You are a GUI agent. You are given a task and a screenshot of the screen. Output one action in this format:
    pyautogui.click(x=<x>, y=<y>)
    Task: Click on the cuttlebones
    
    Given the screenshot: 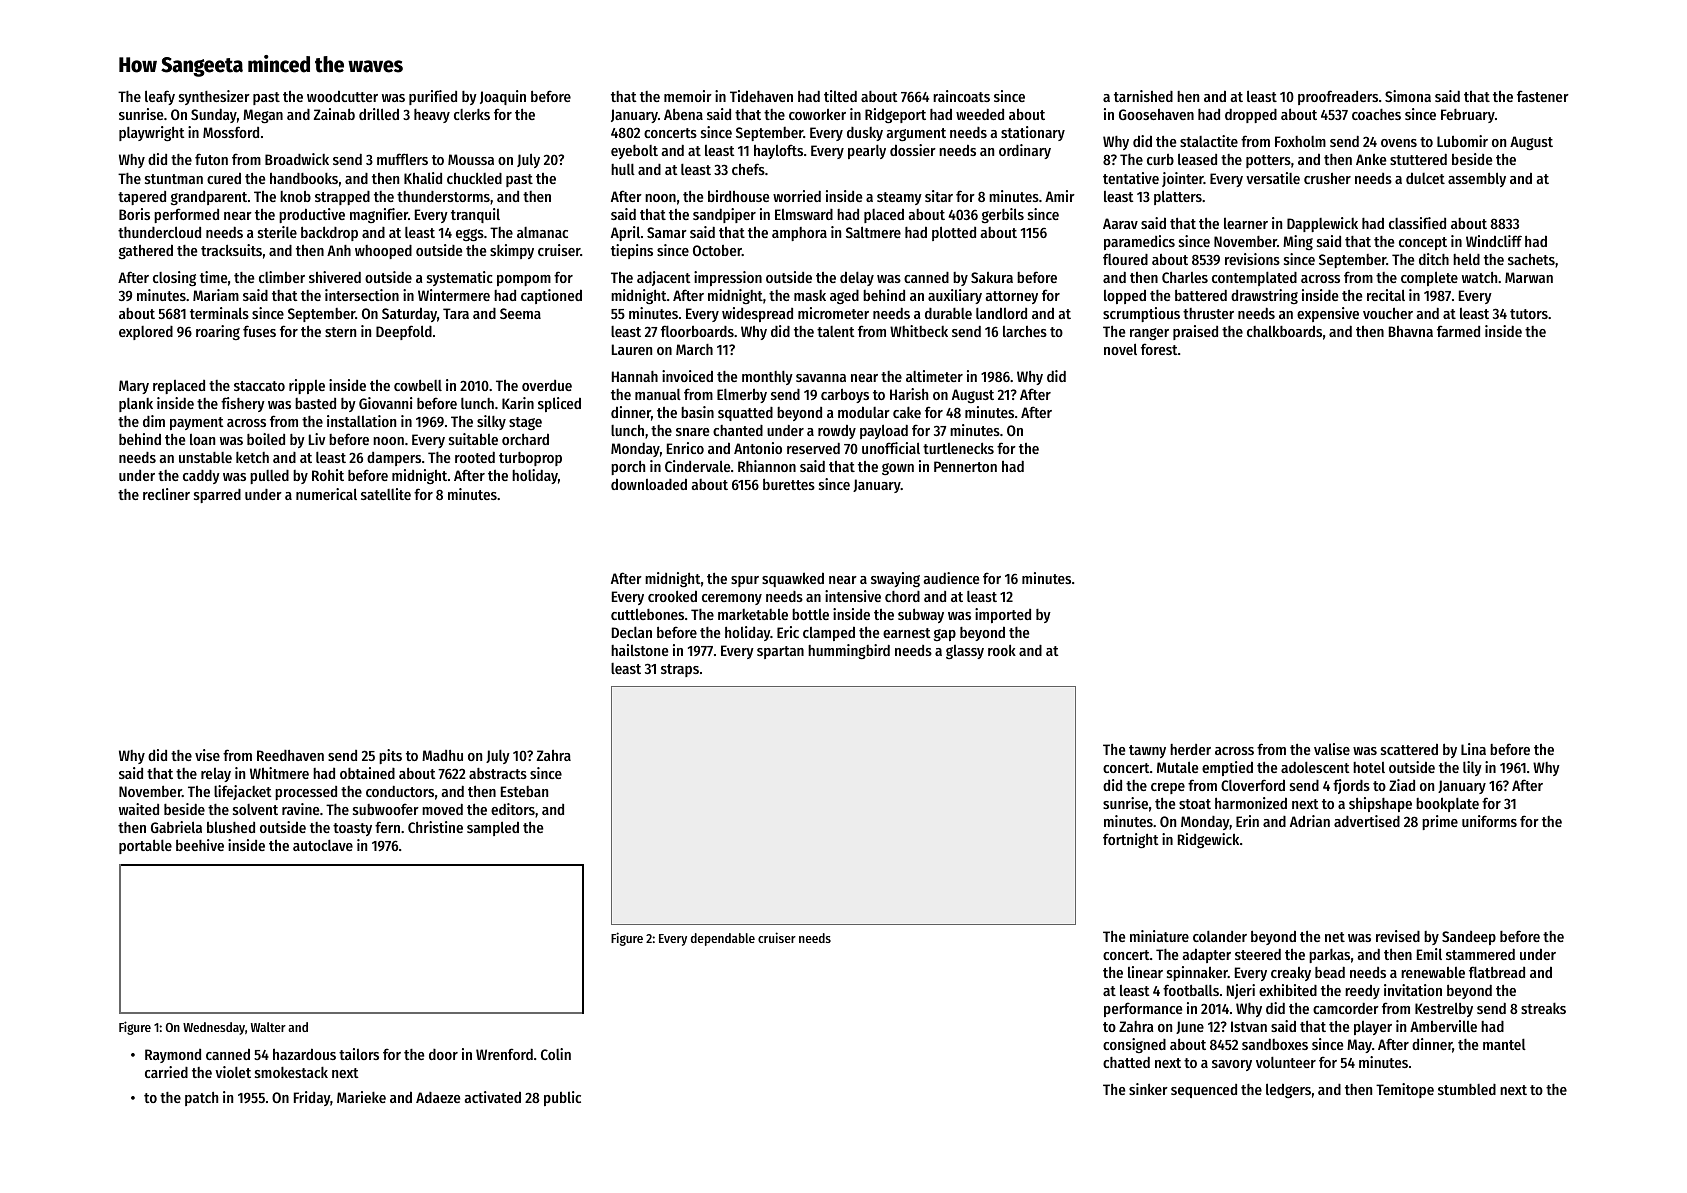 What is the action you would take?
    pyautogui.click(x=647, y=614)
